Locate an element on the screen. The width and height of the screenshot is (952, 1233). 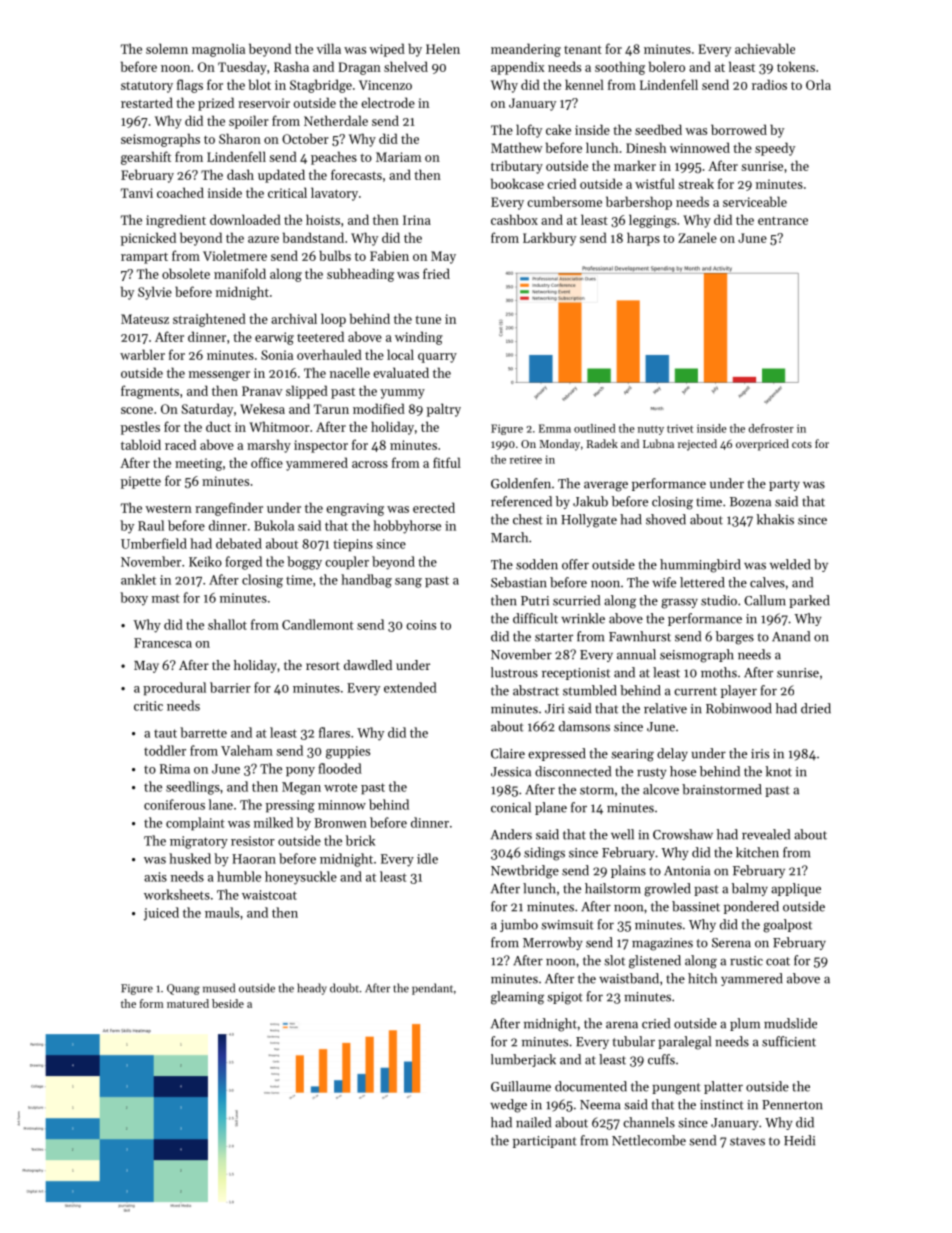
radios is located at coordinates (769, 84).
